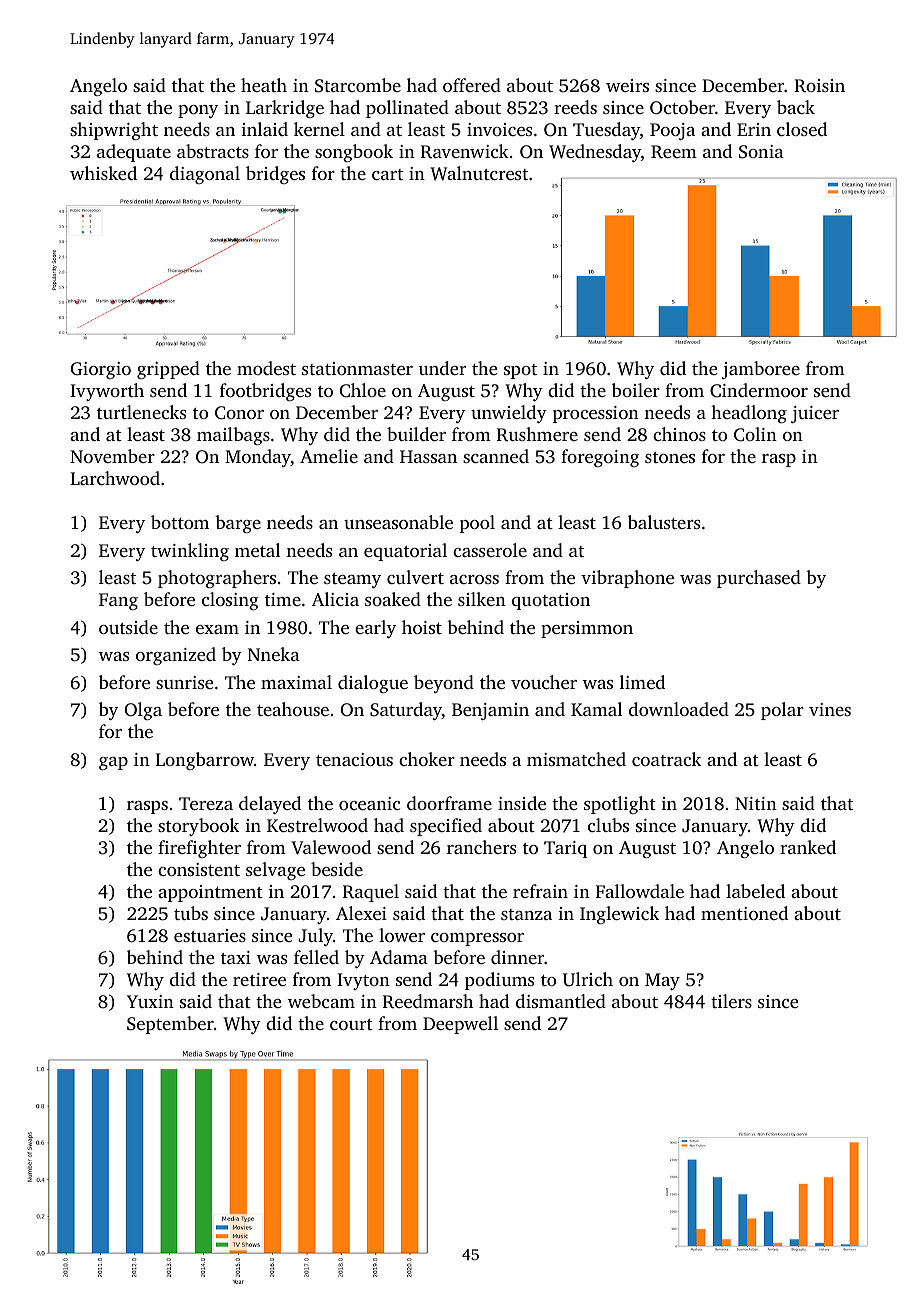 The image size is (924, 1308). I want to click on Sonia, so click(761, 152).
